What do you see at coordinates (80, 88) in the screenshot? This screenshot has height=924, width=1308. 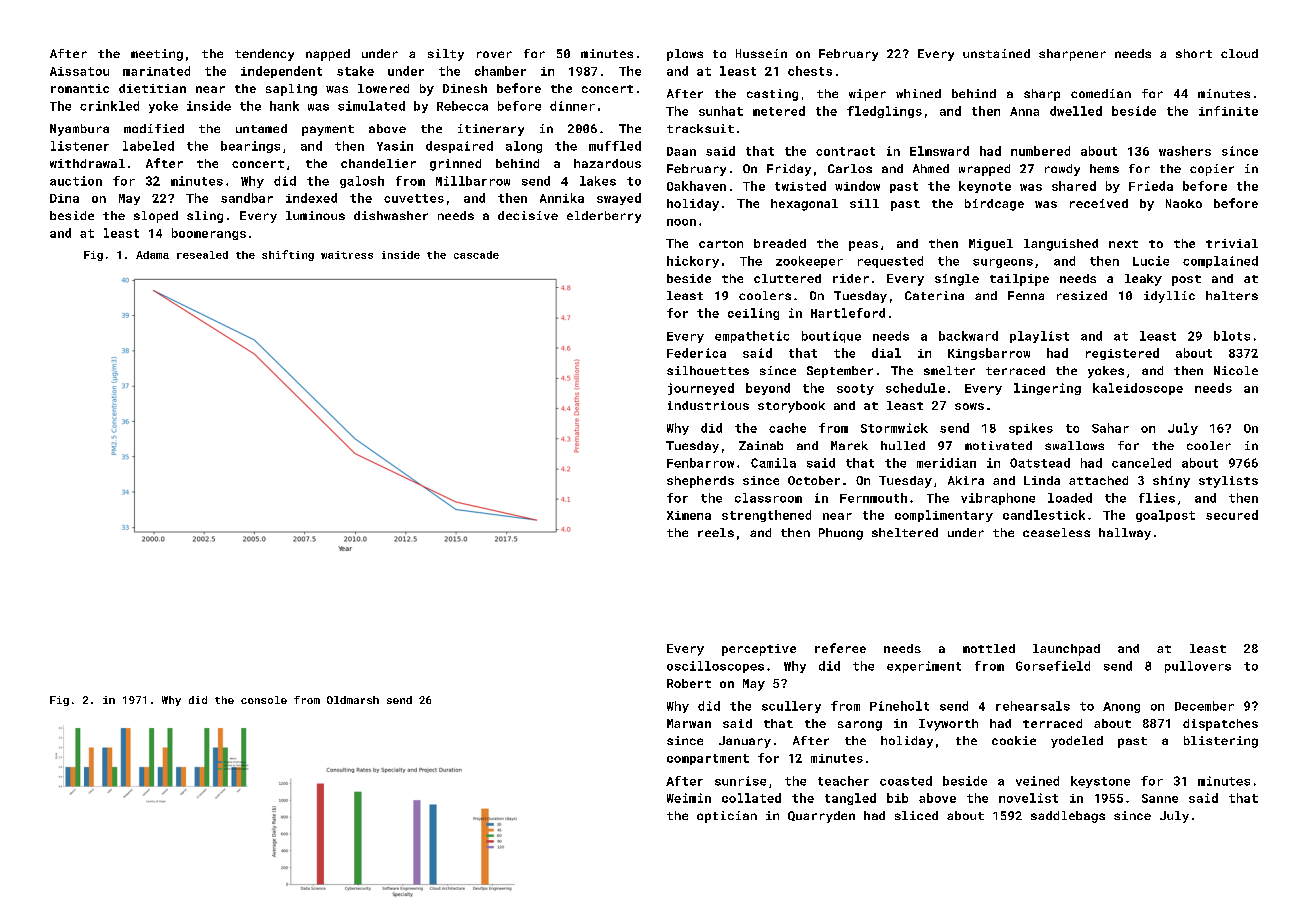 I see `romantic` at bounding box center [80, 88].
